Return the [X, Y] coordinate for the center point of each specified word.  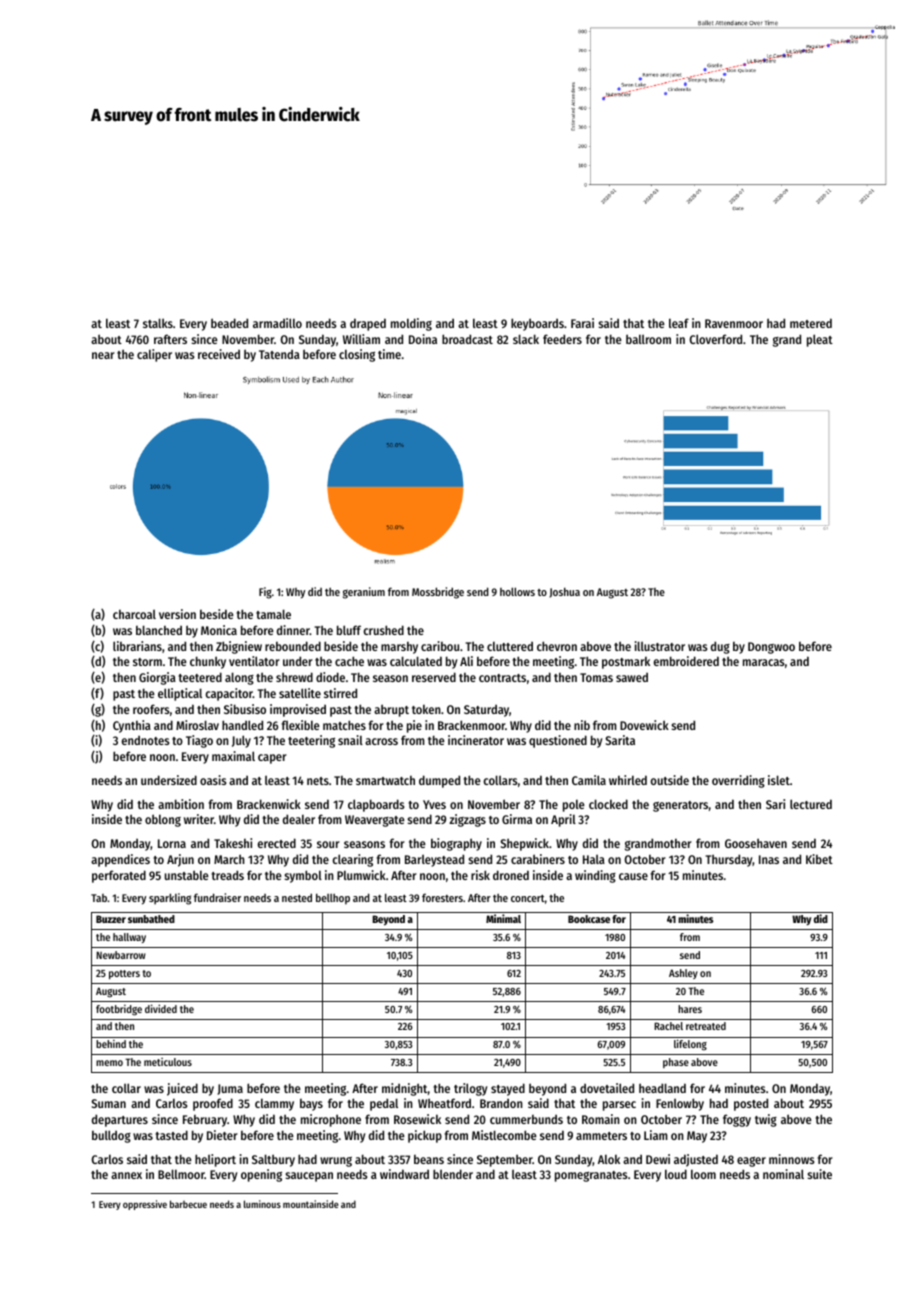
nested [297, 897]
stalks [158, 323]
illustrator [660, 646]
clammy [274, 1104]
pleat [820, 340]
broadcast [467, 339]
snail [350, 740]
